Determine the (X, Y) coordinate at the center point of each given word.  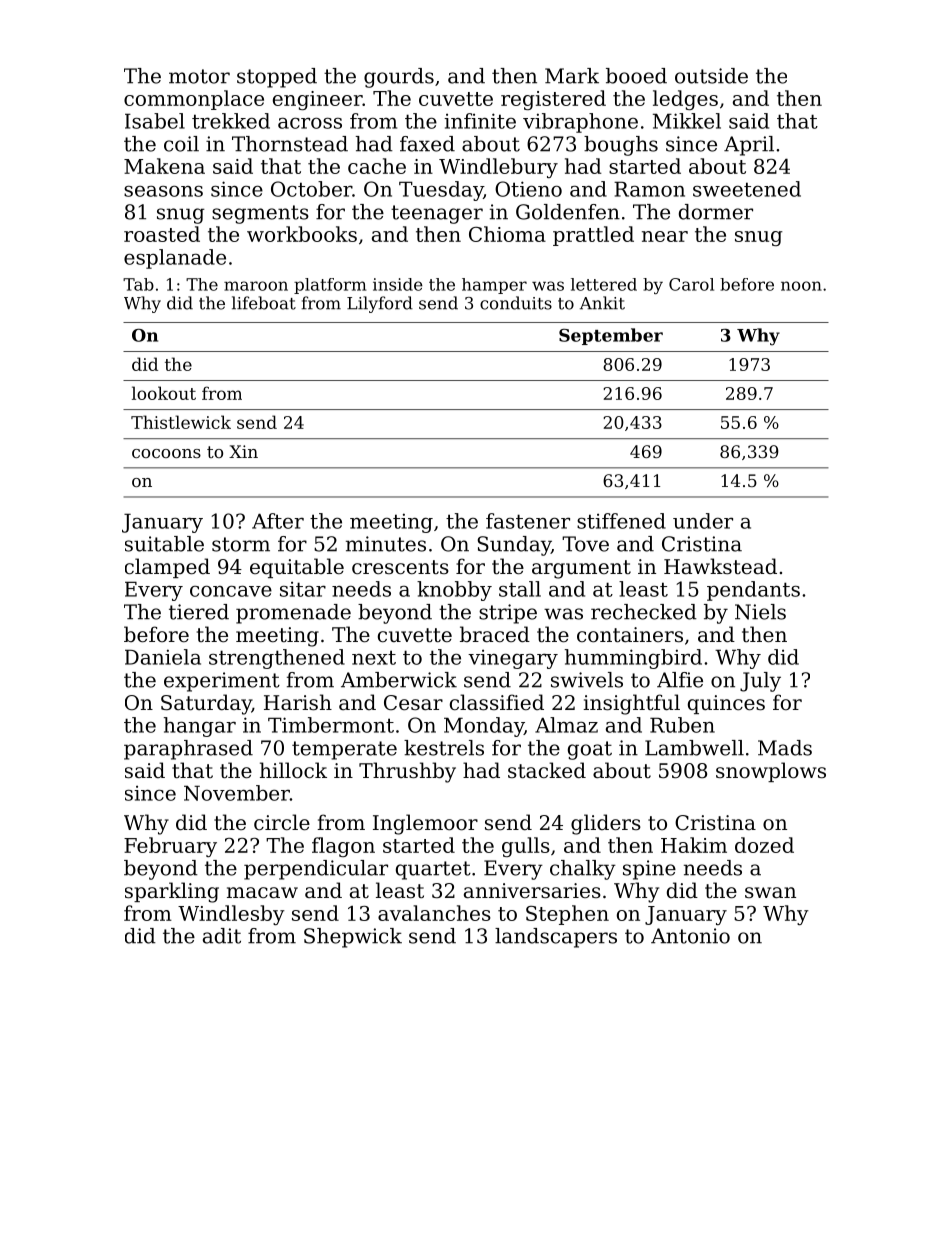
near (665, 236)
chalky (583, 870)
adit (222, 936)
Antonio (690, 936)
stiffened (621, 521)
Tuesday (441, 191)
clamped (167, 568)
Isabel (155, 121)
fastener (528, 521)
